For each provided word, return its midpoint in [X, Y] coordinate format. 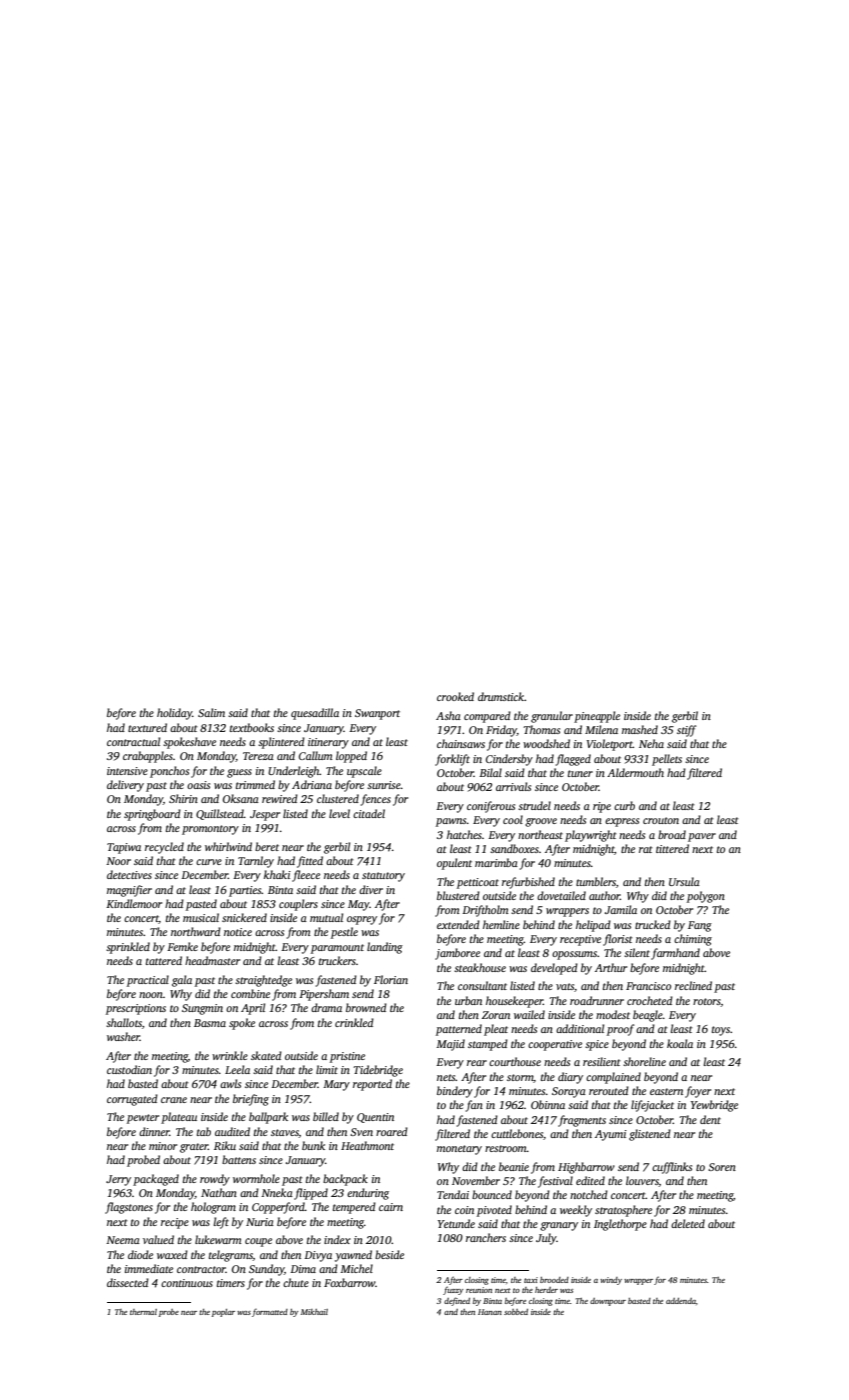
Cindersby [509, 760]
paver [702, 837]
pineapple [597, 717]
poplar [223, 1313]
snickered [244, 917]
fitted [310, 862]
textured [147, 727]
